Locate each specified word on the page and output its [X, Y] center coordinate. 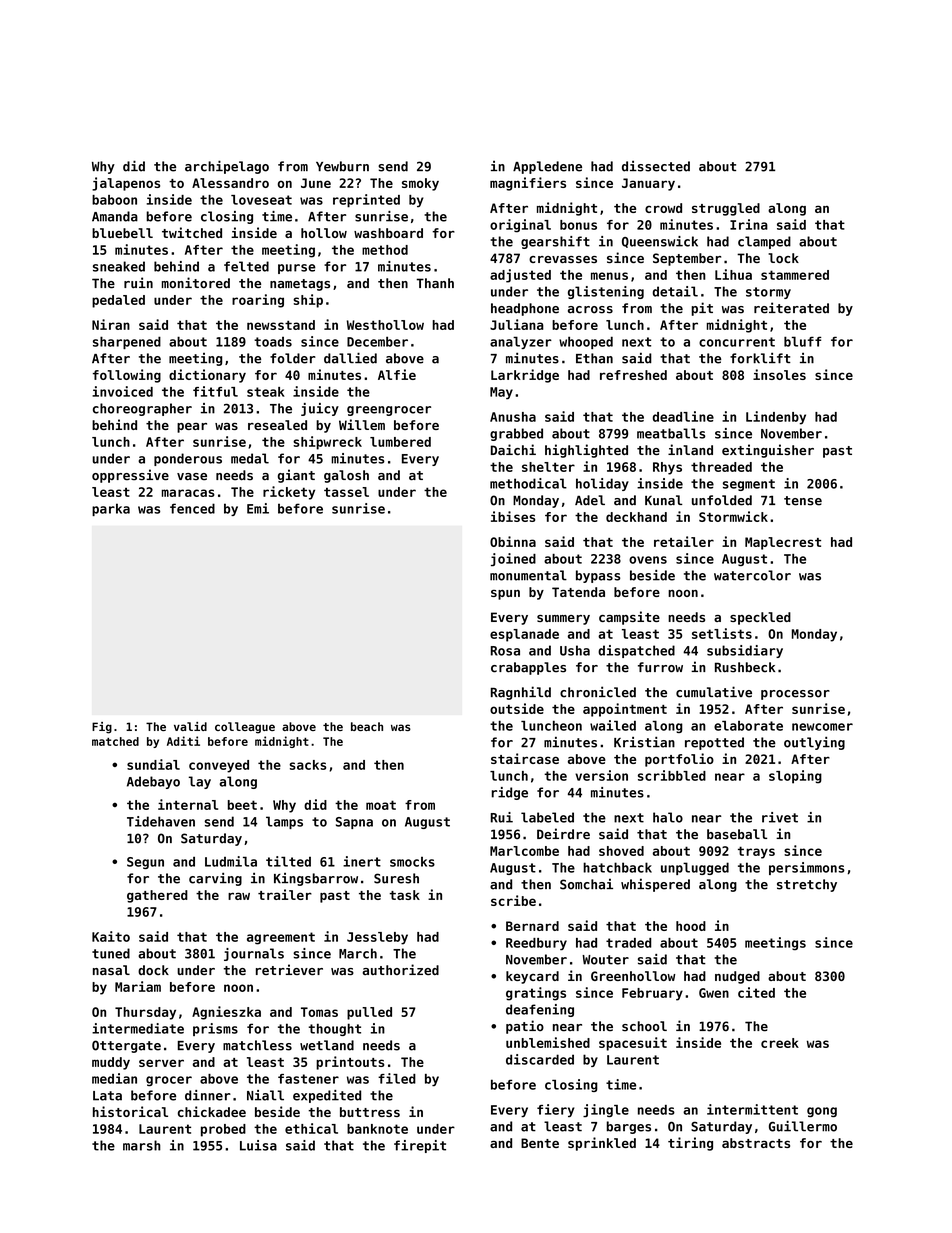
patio [525, 1027]
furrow [660, 667]
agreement [281, 938]
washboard [388, 233]
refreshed [633, 375]
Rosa [505, 651]
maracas [188, 493]
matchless [257, 1045]
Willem [362, 424]
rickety [289, 493]
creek [780, 1043]
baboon [114, 200]
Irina [749, 224]
